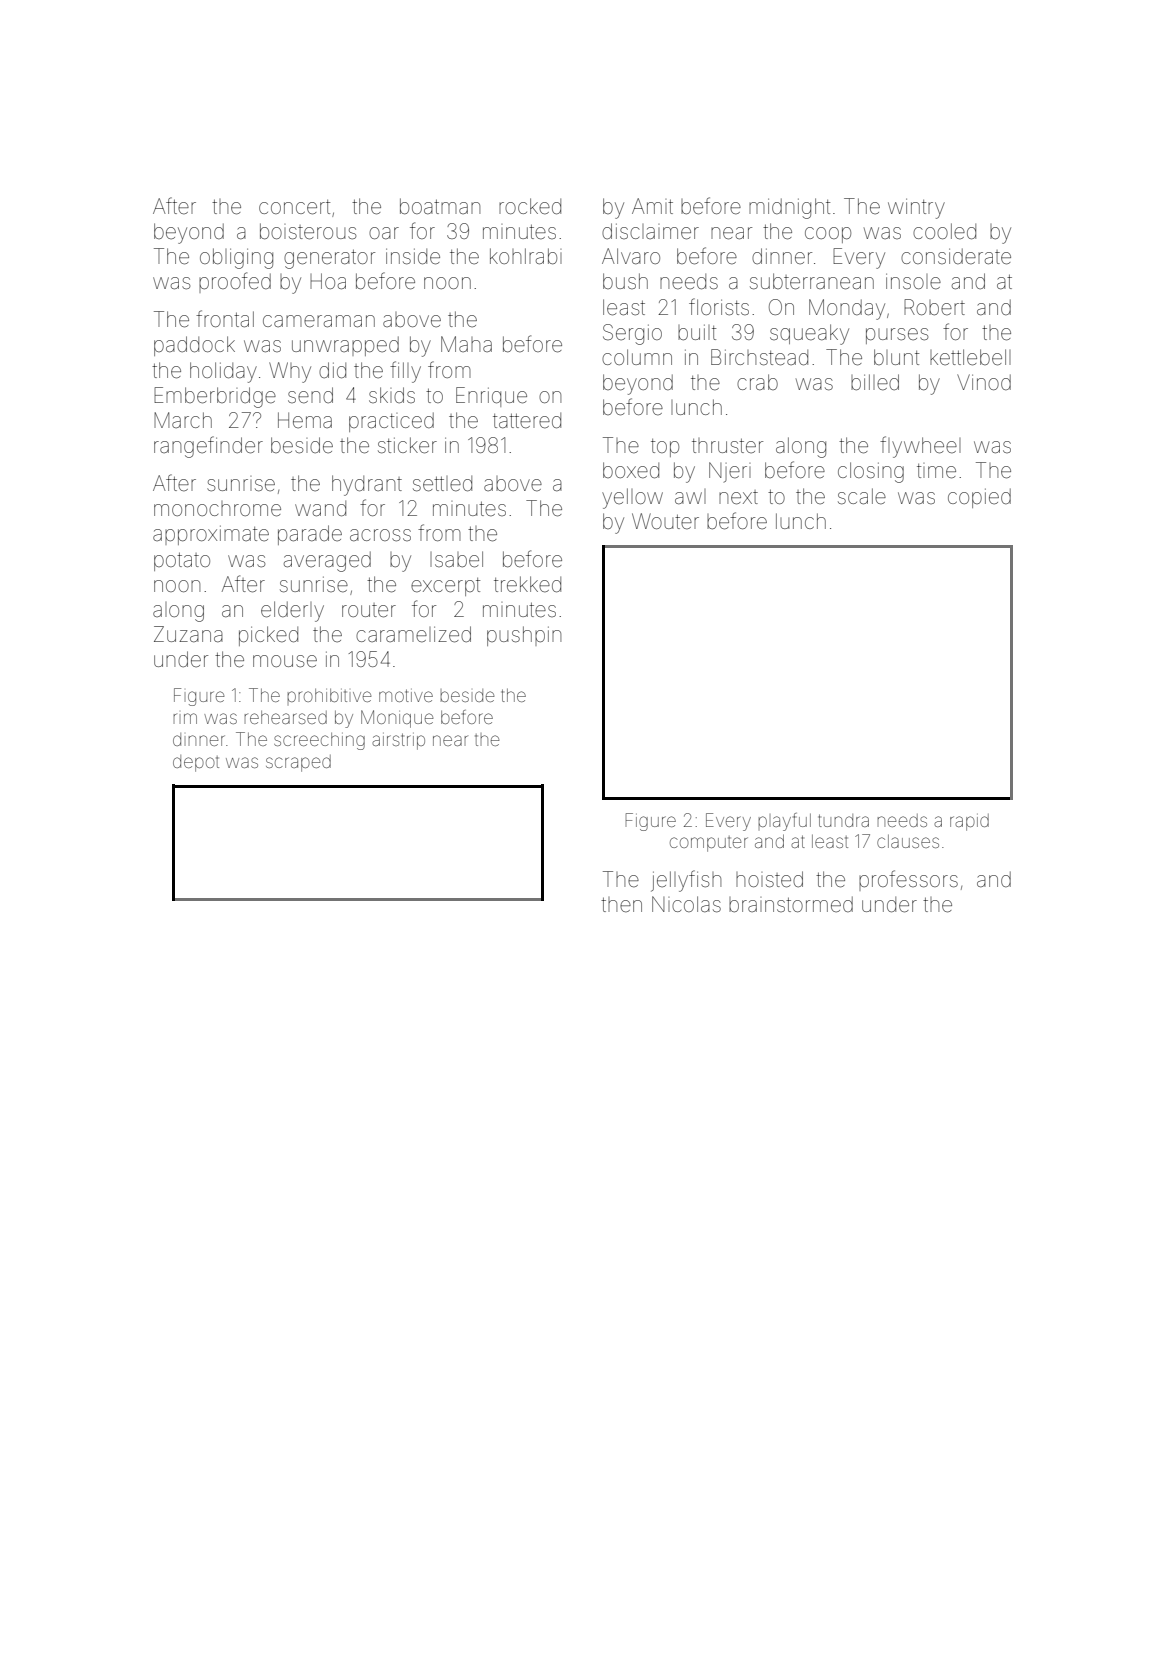  Describe the element at coordinates (843, 820) in the image. I see `tundra` at that location.
